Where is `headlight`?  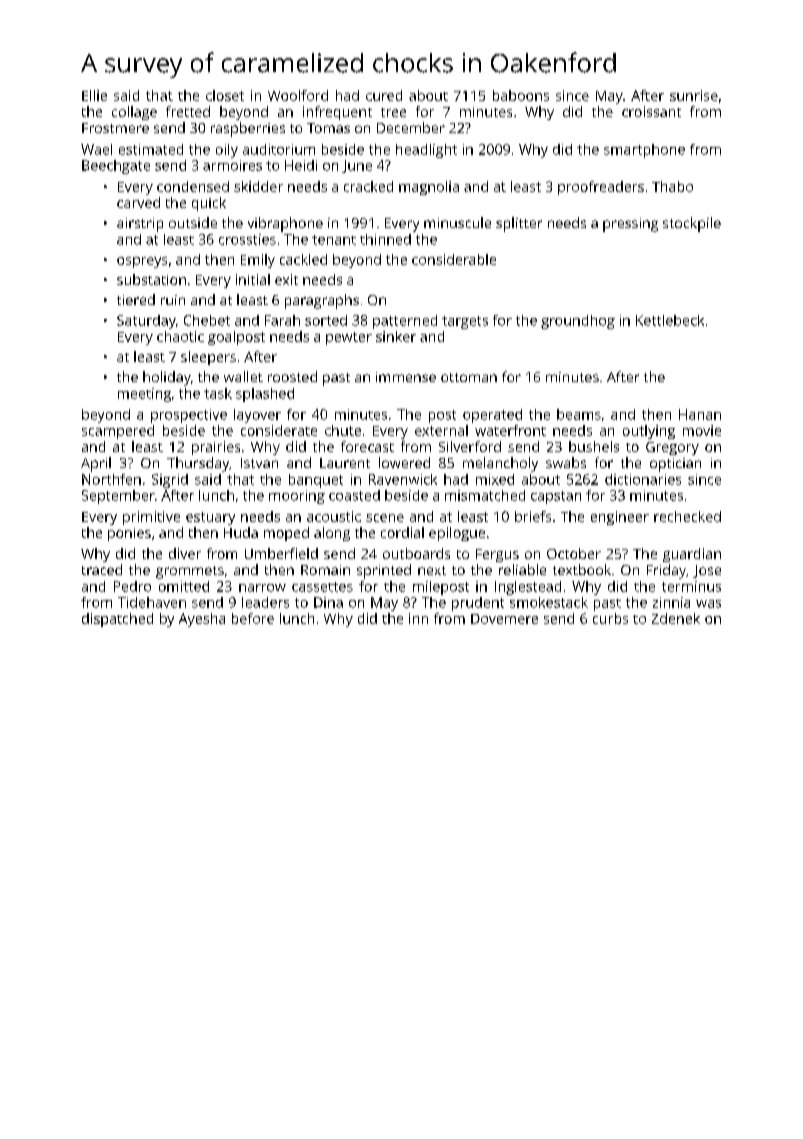 headlight is located at coordinates (426, 151).
